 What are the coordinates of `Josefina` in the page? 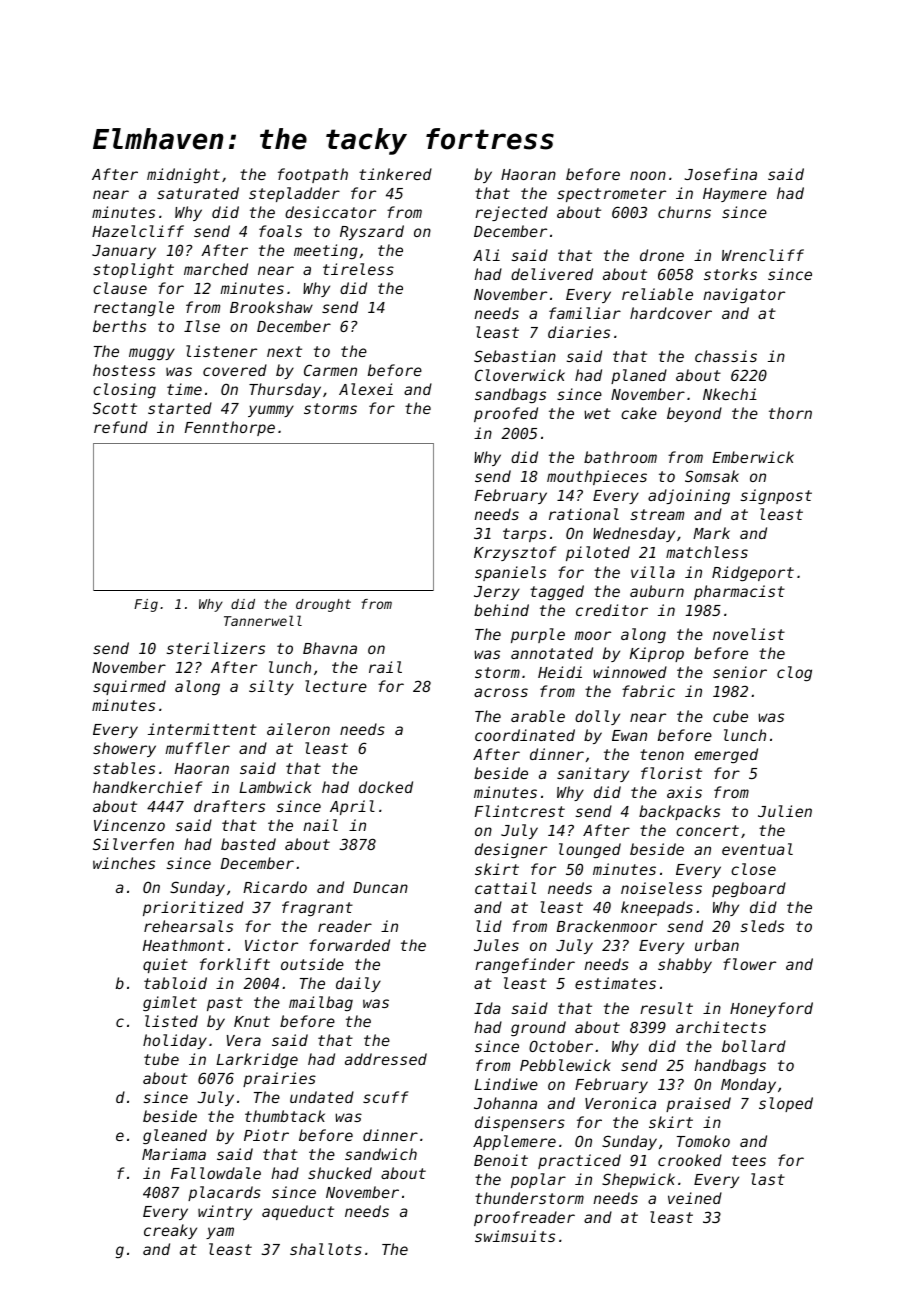 It's located at (721, 174).
